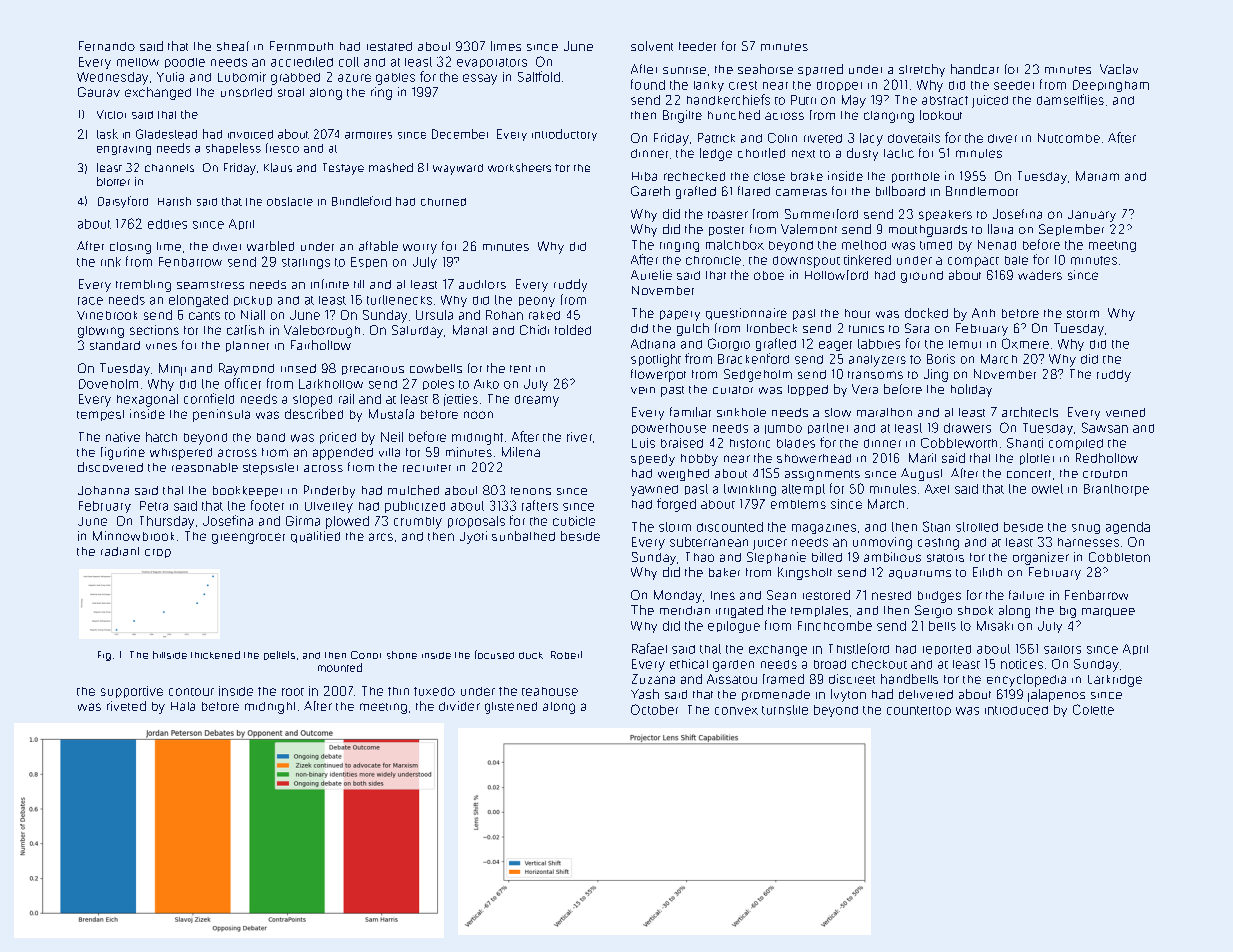 The height and width of the screenshot is (952, 1233). I want to click on Branthorpe, so click(1116, 490).
